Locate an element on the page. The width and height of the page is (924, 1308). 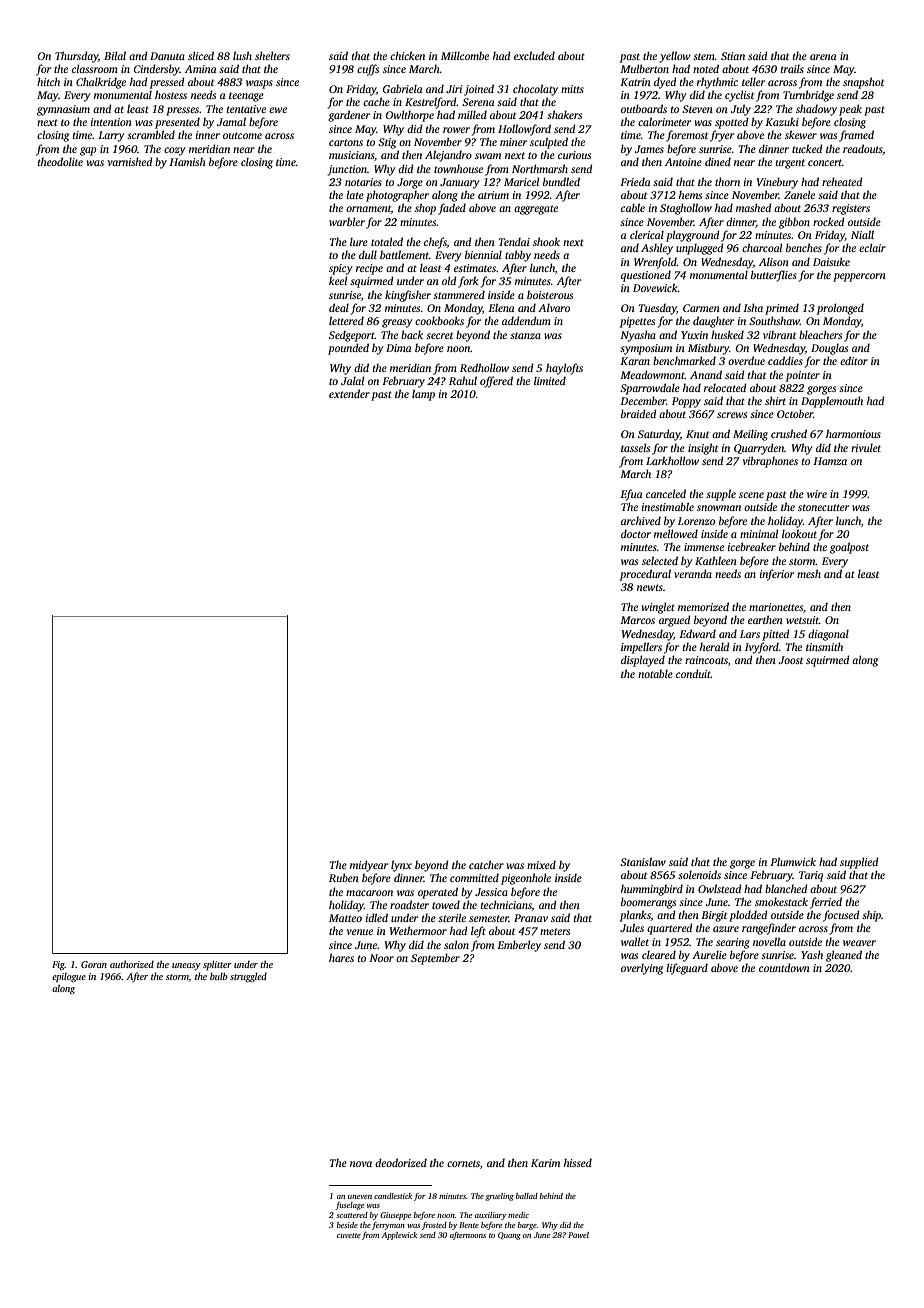
Pawel is located at coordinates (578, 1235).
